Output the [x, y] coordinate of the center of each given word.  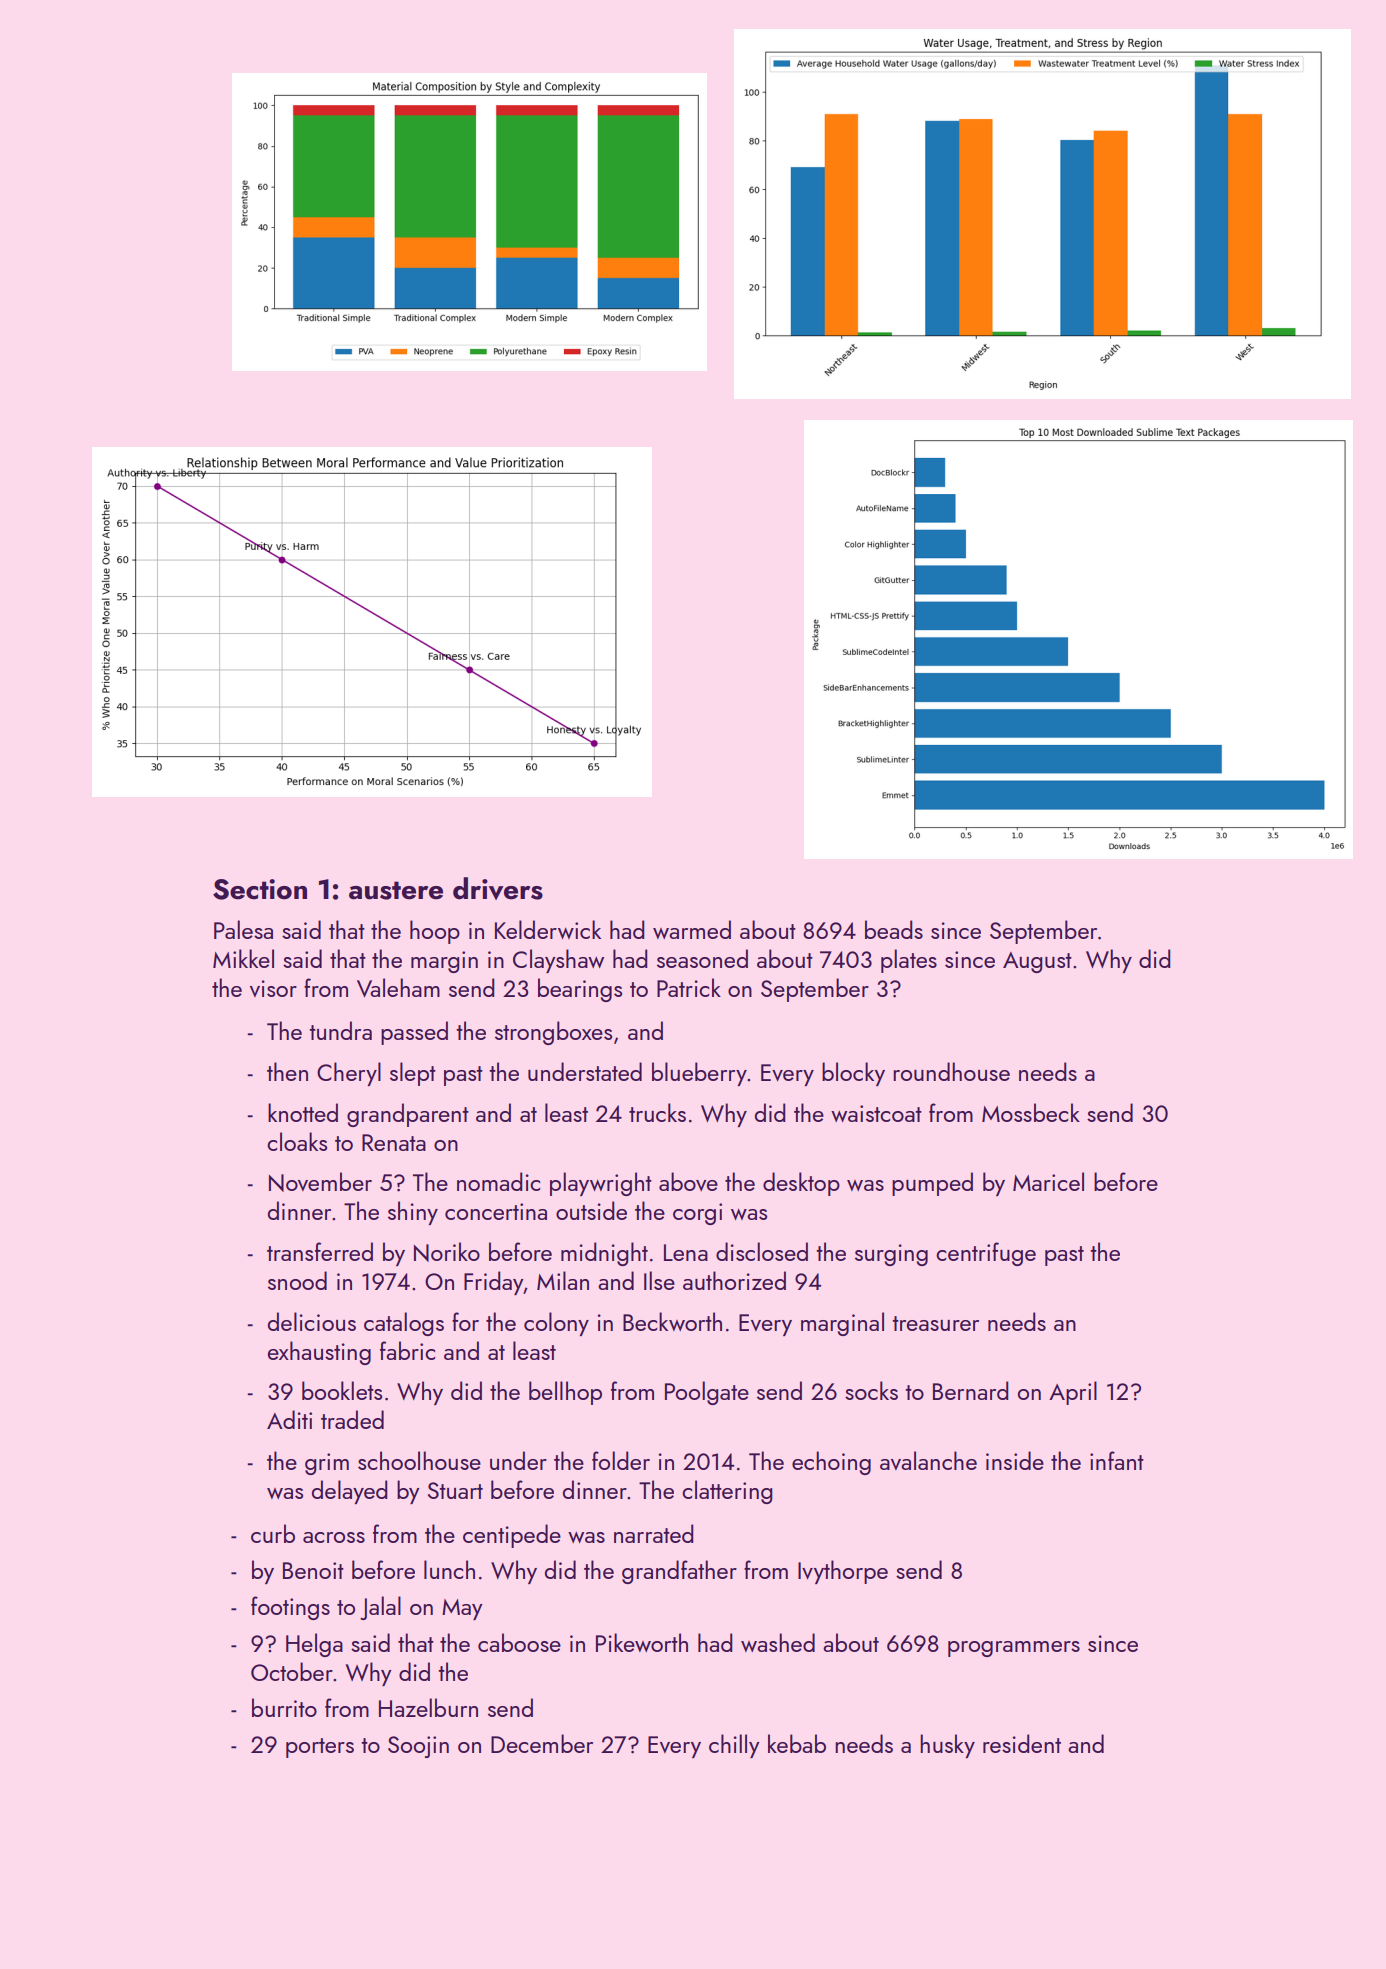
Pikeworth [642, 1642]
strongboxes [553, 1033]
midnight [604, 1254]
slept [413, 1074]
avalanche [928, 1460]
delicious [312, 1321]
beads [894, 929]
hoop [435, 932]
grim [327, 1464]
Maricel [1048, 1181]
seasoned [702, 958]
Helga [314, 1645]
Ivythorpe [843, 1572]
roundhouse [951, 1071]
